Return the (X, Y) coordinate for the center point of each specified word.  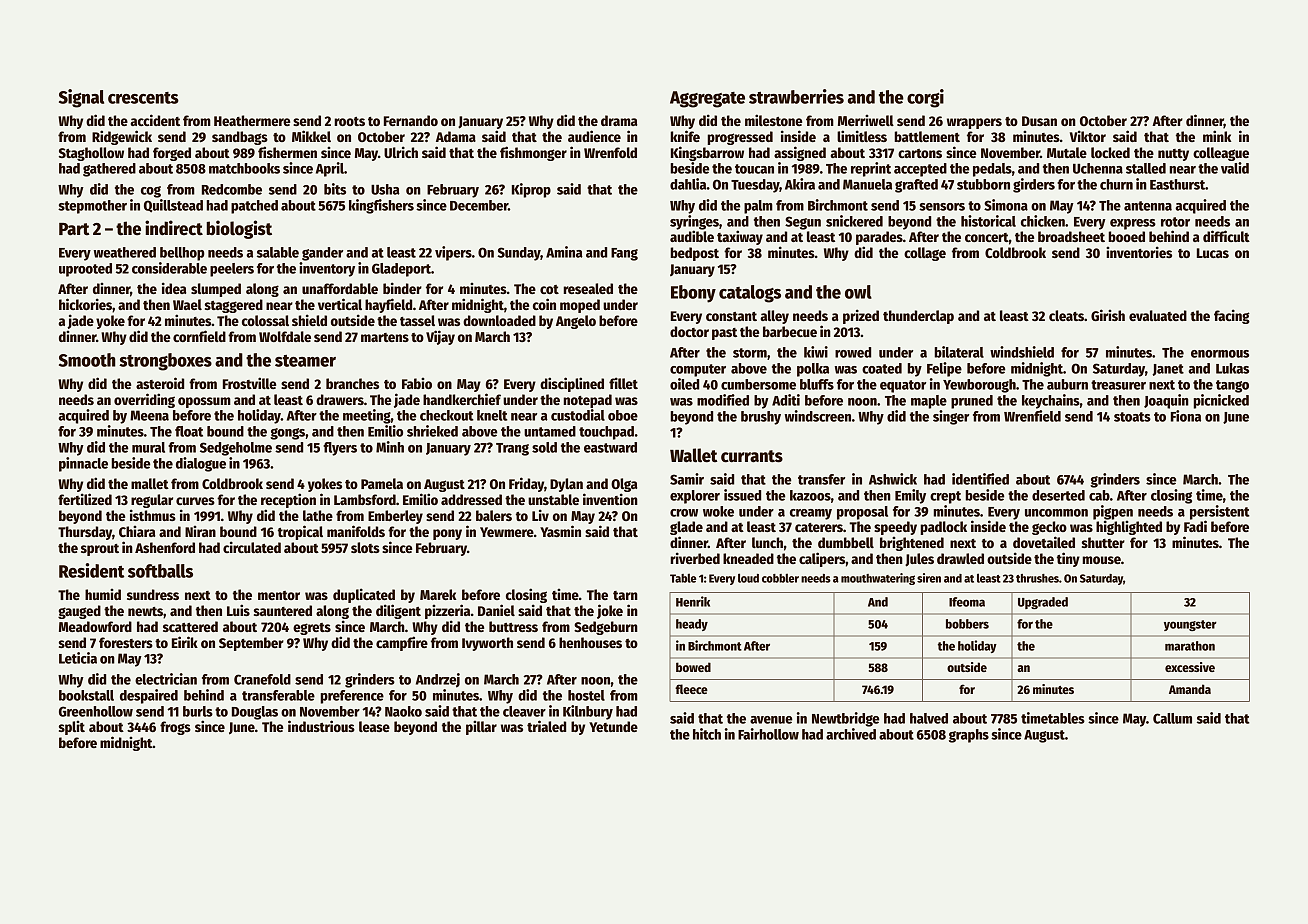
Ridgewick (122, 137)
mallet (150, 483)
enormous (1220, 354)
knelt (492, 415)
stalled (1146, 168)
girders (1034, 185)
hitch (707, 734)
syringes (694, 222)
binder (402, 288)
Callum (1172, 718)
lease (374, 726)
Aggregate (707, 99)
